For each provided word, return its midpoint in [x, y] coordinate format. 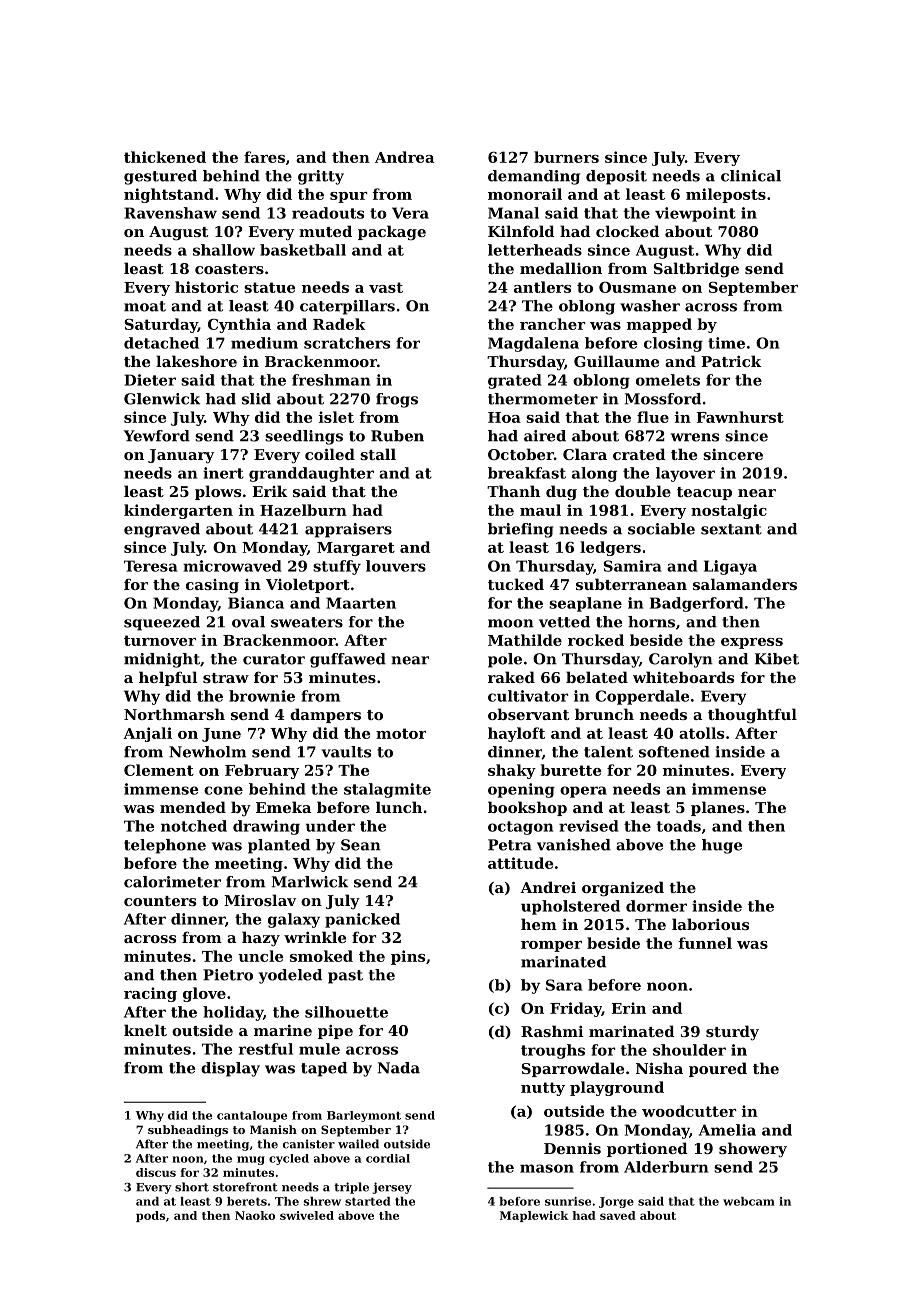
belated [597, 677]
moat [145, 306]
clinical [751, 176]
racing [150, 994]
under [330, 826]
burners [566, 157]
